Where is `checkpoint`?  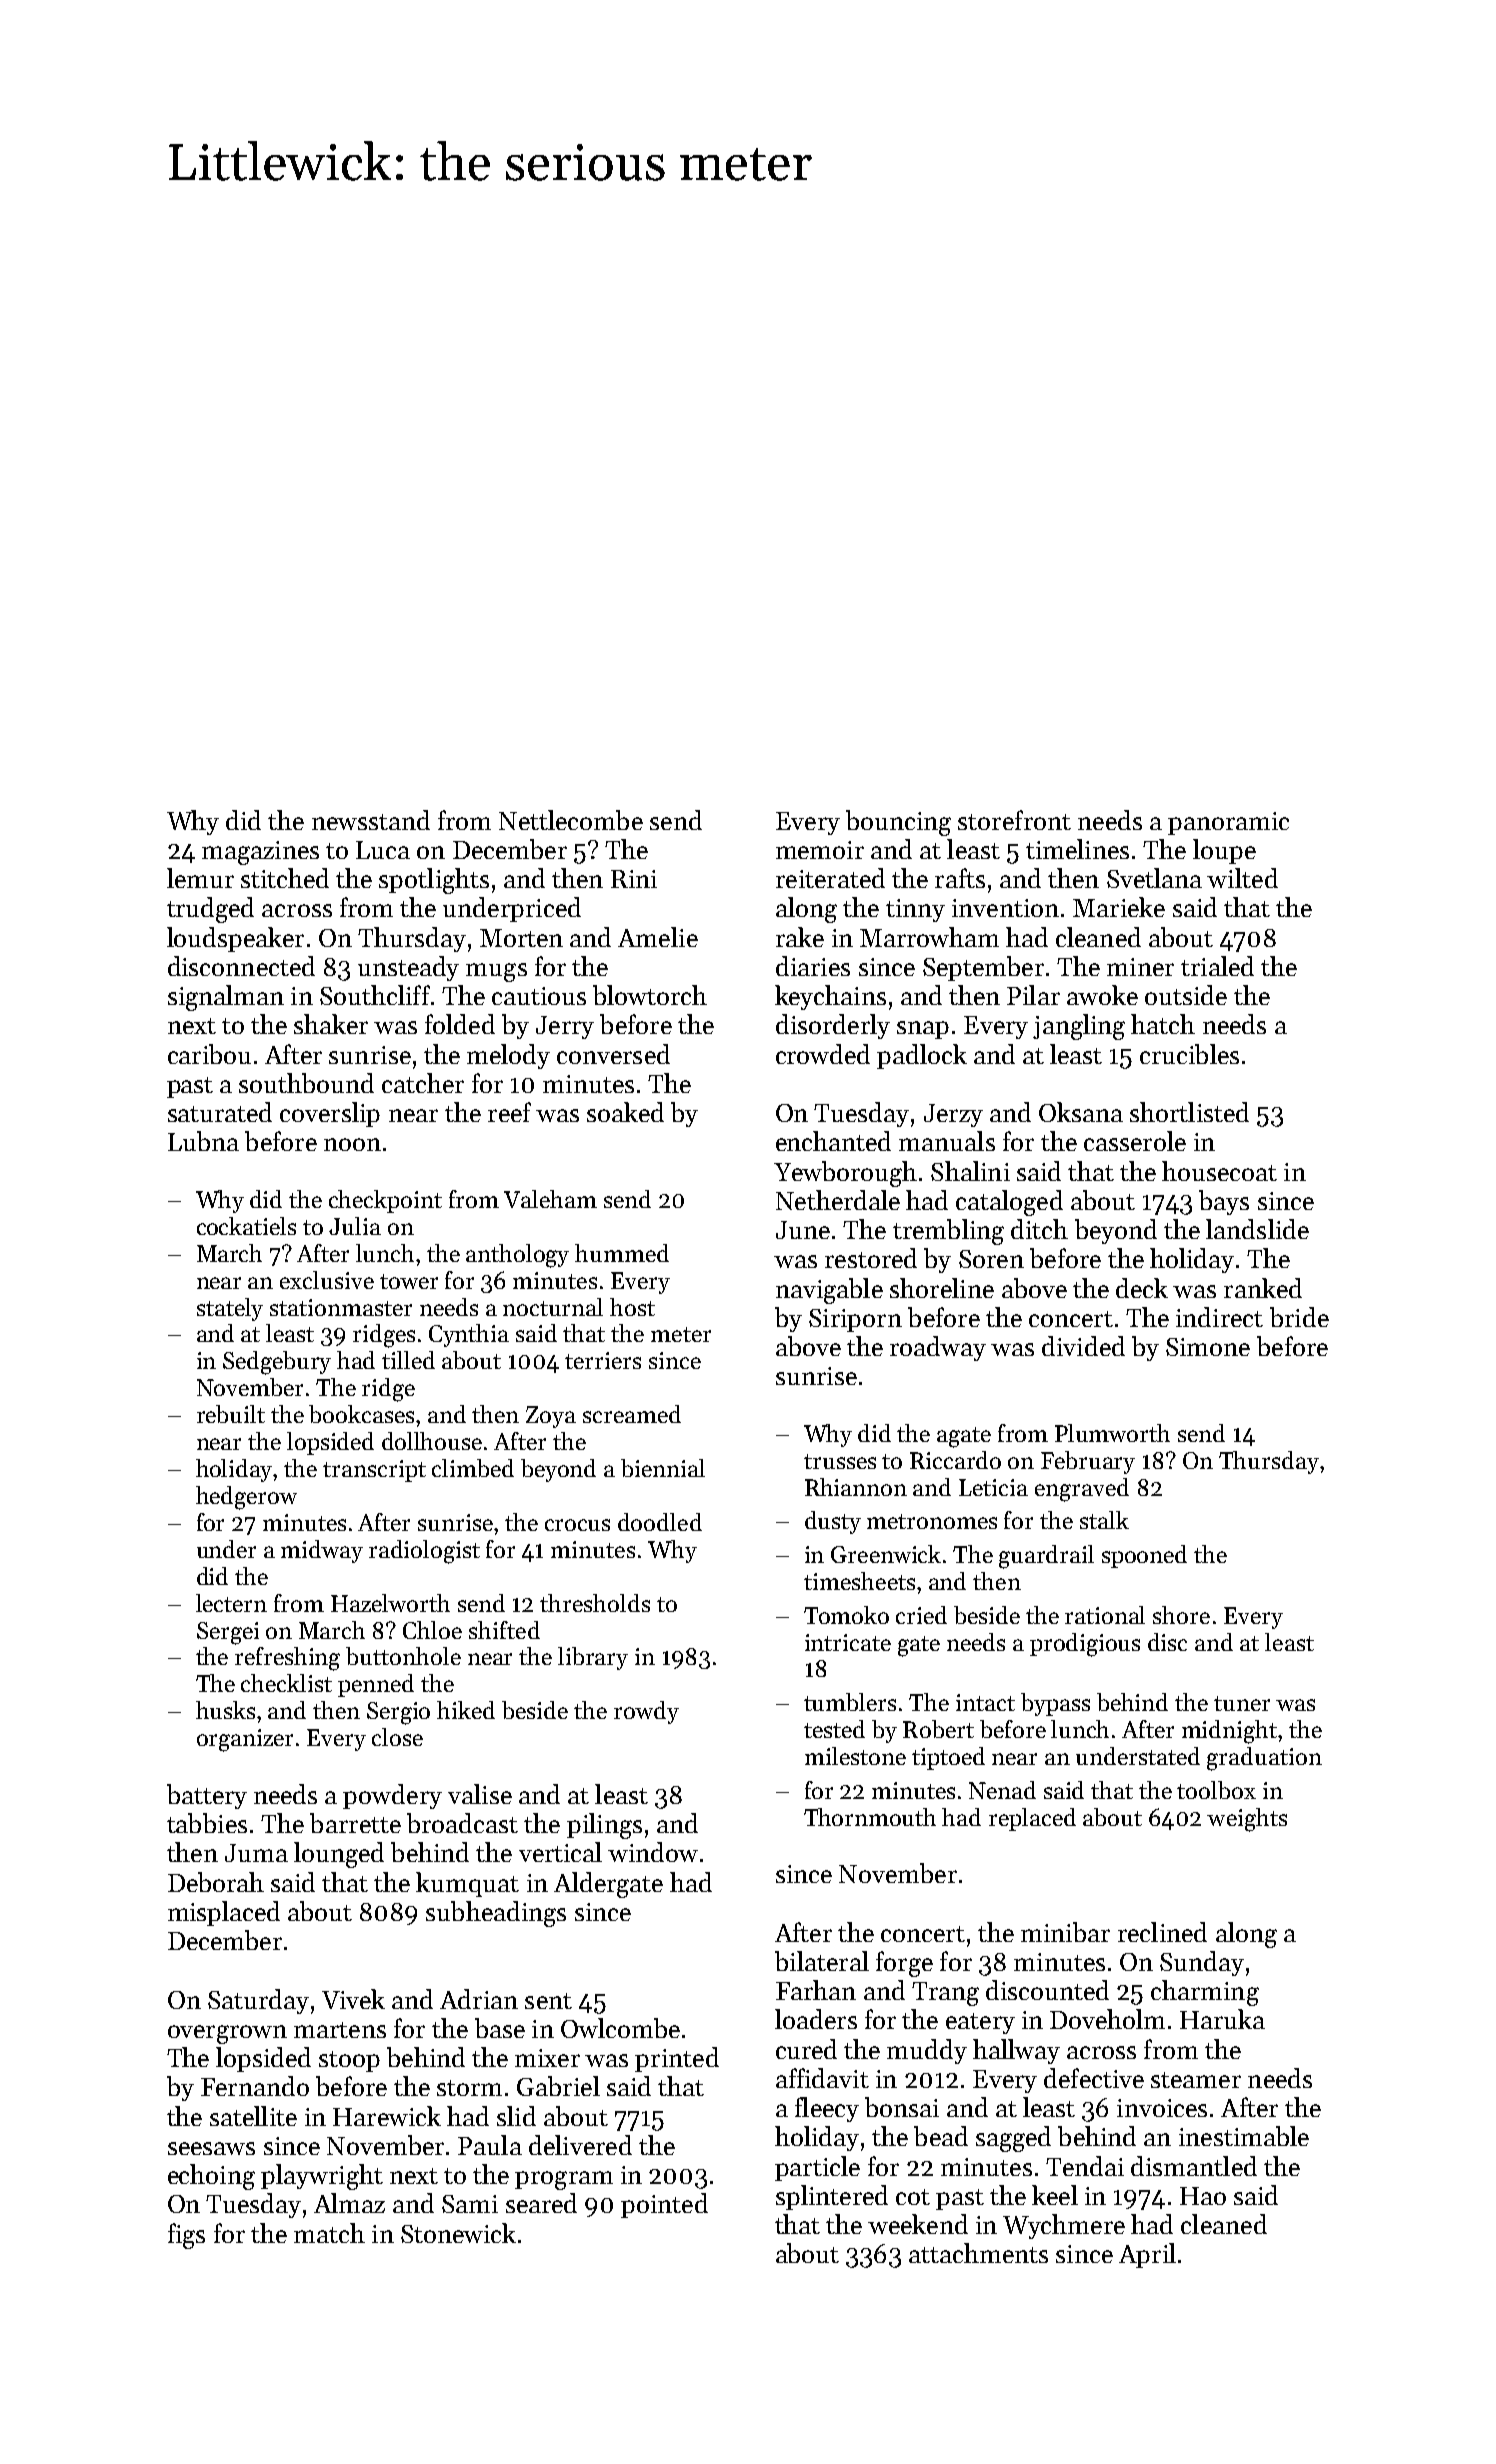
checkpoint is located at coordinates (385, 1201).
